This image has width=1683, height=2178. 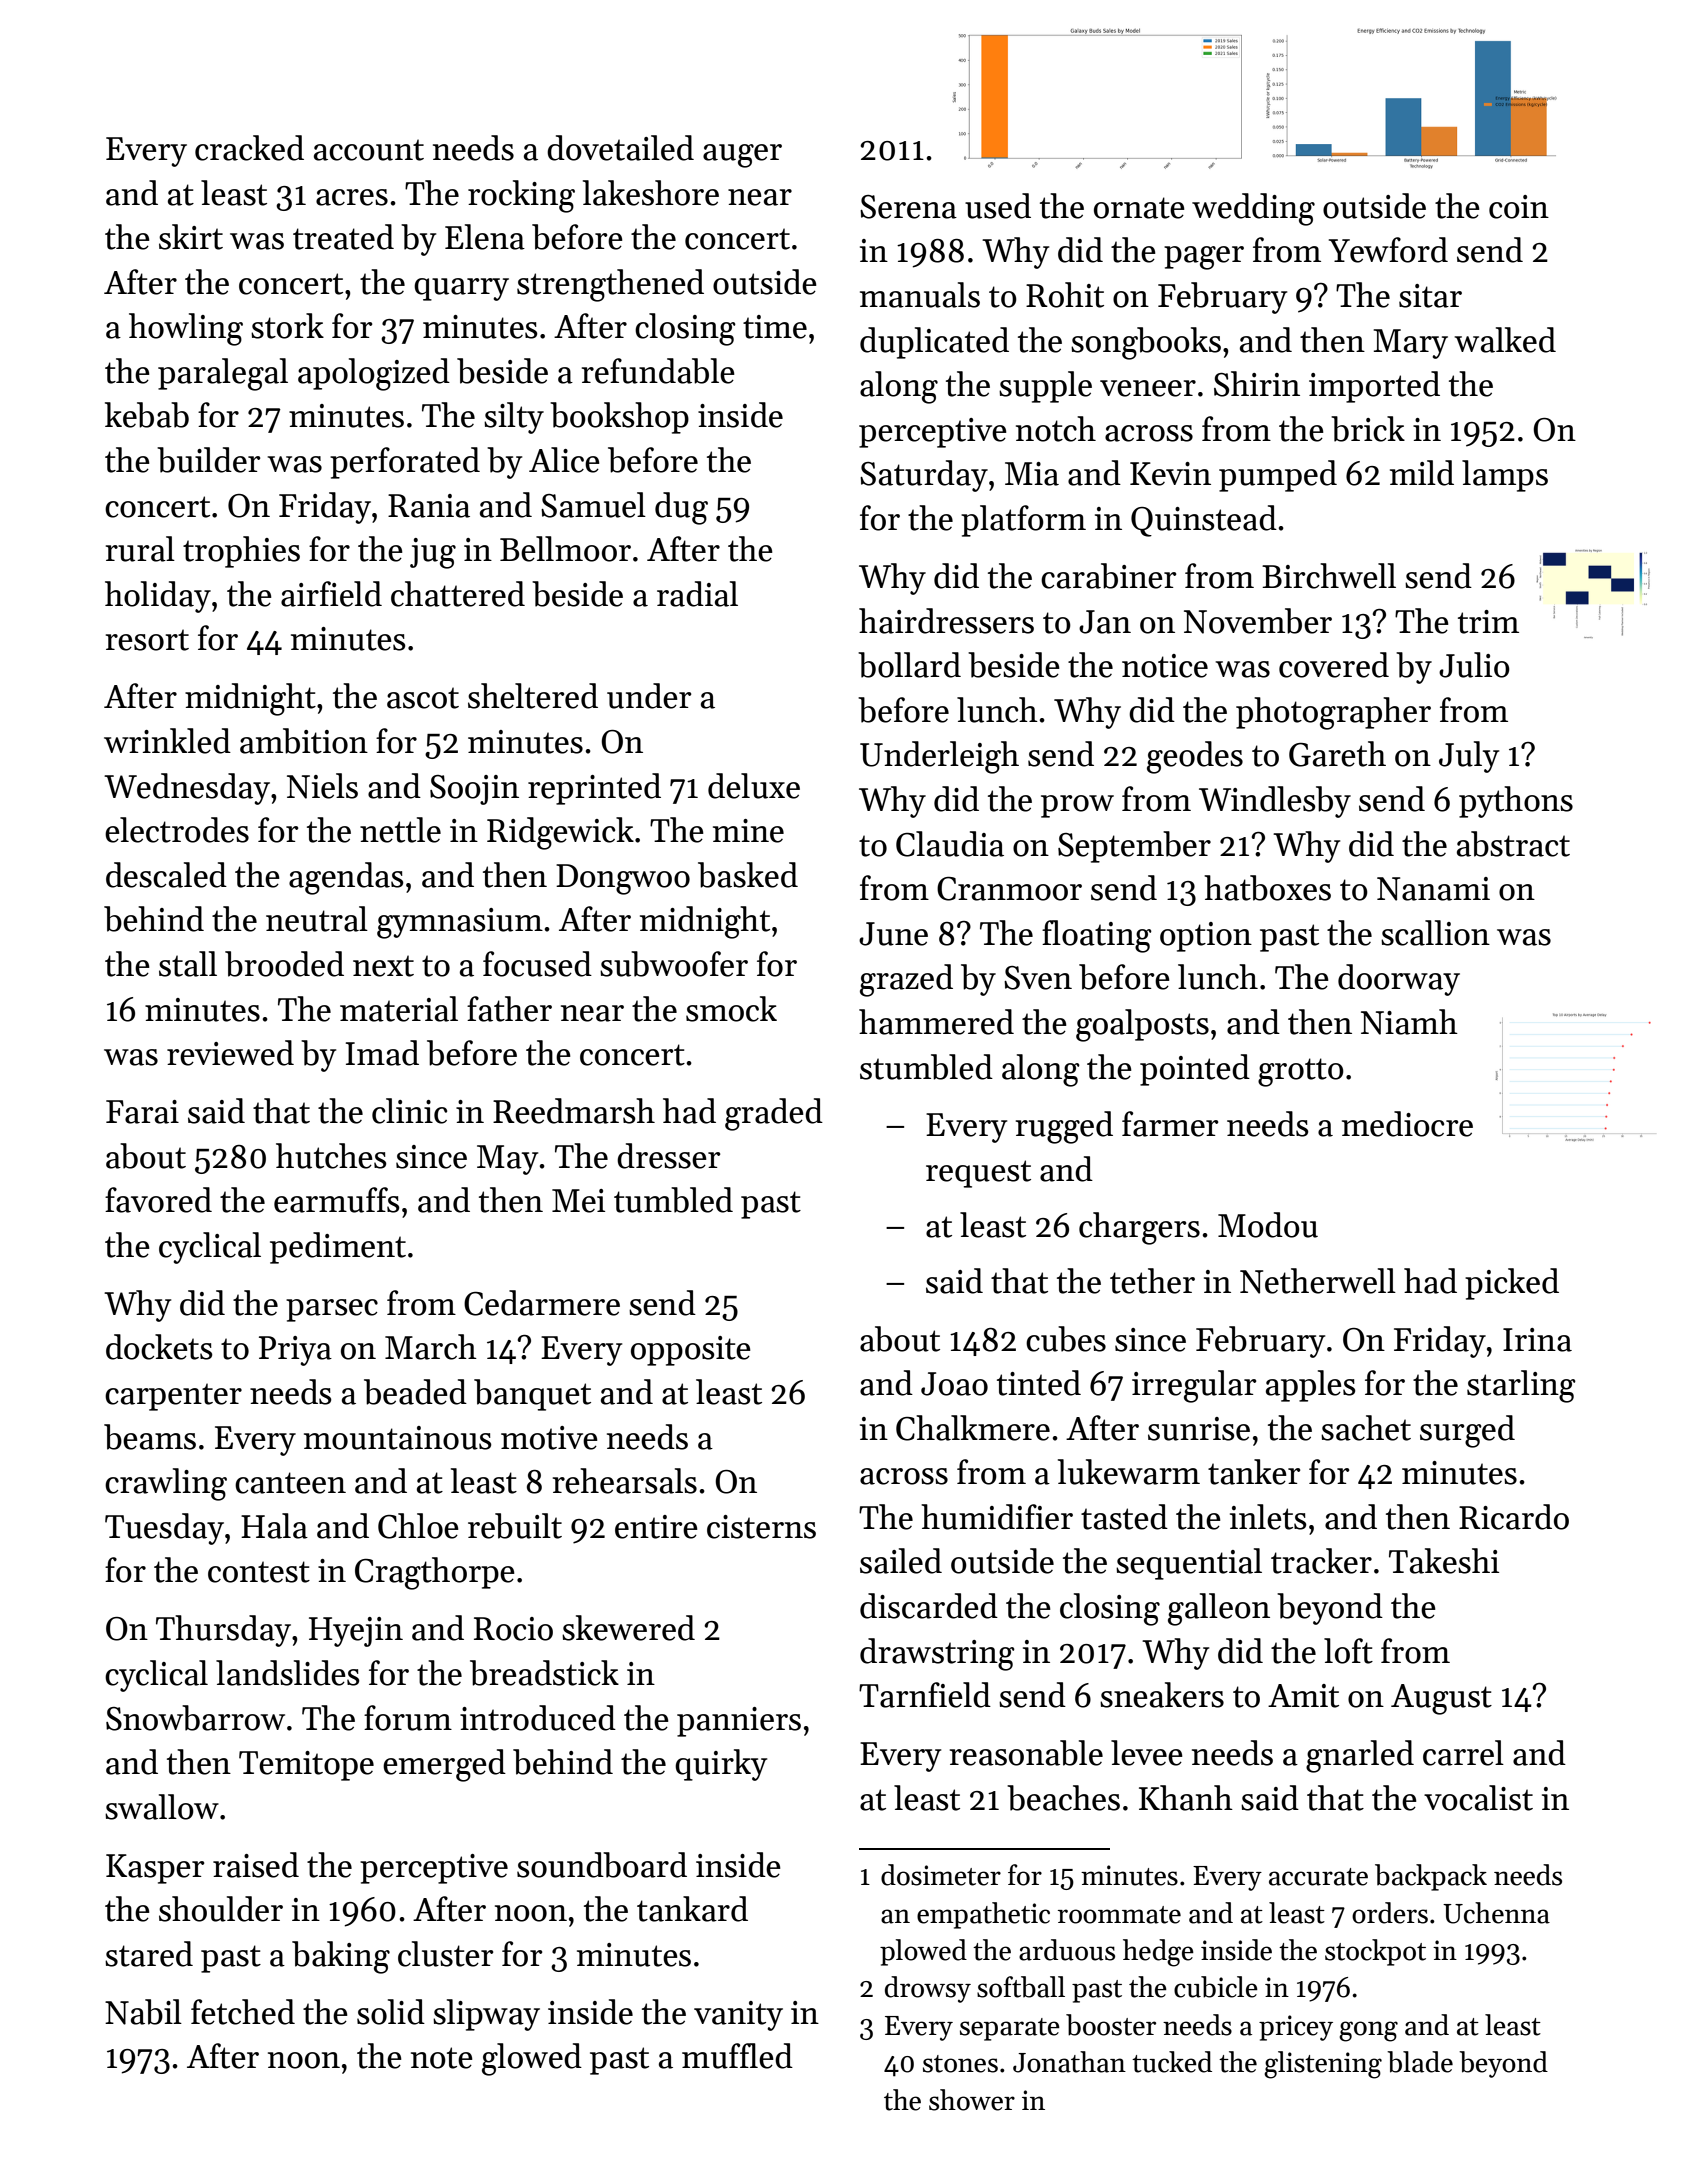 I want to click on panniers, so click(x=739, y=1722).
